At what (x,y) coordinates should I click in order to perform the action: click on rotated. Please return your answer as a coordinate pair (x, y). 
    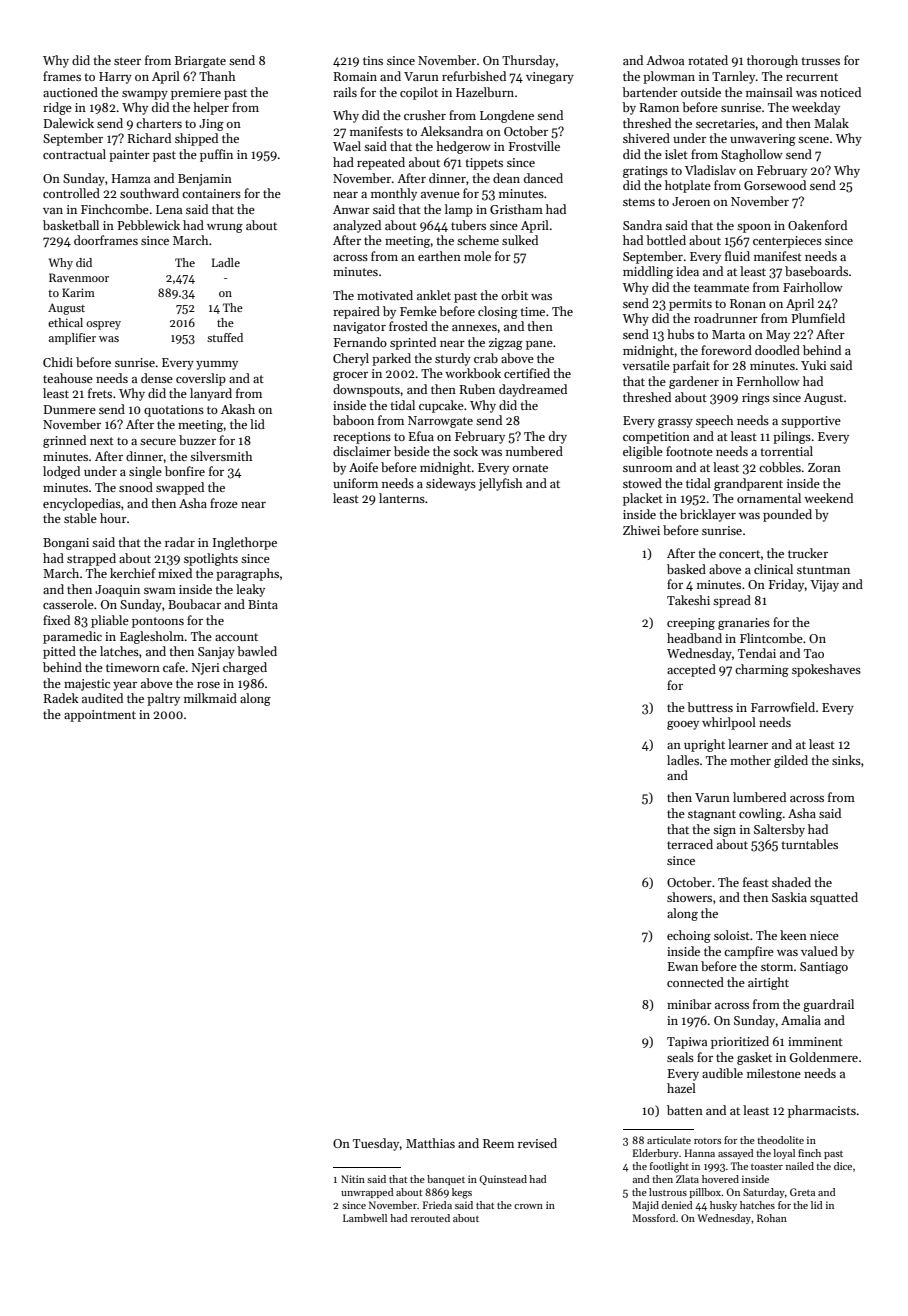
    Looking at the image, I should click on (708, 60).
